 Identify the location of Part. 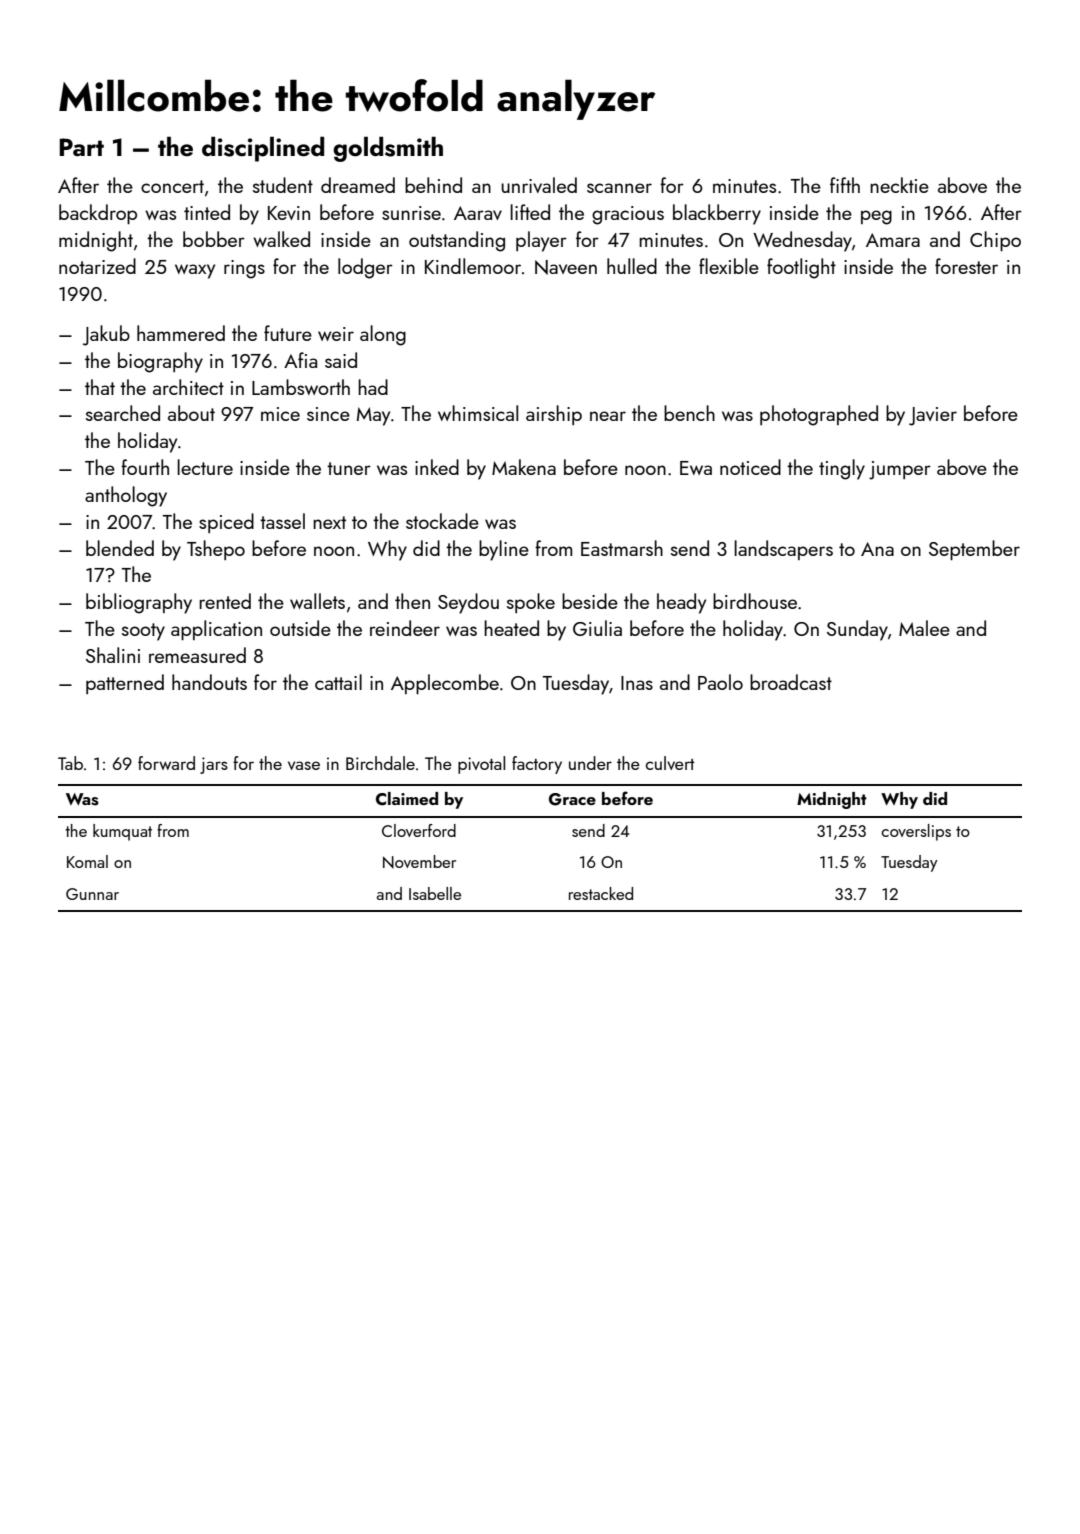
(81, 147).
